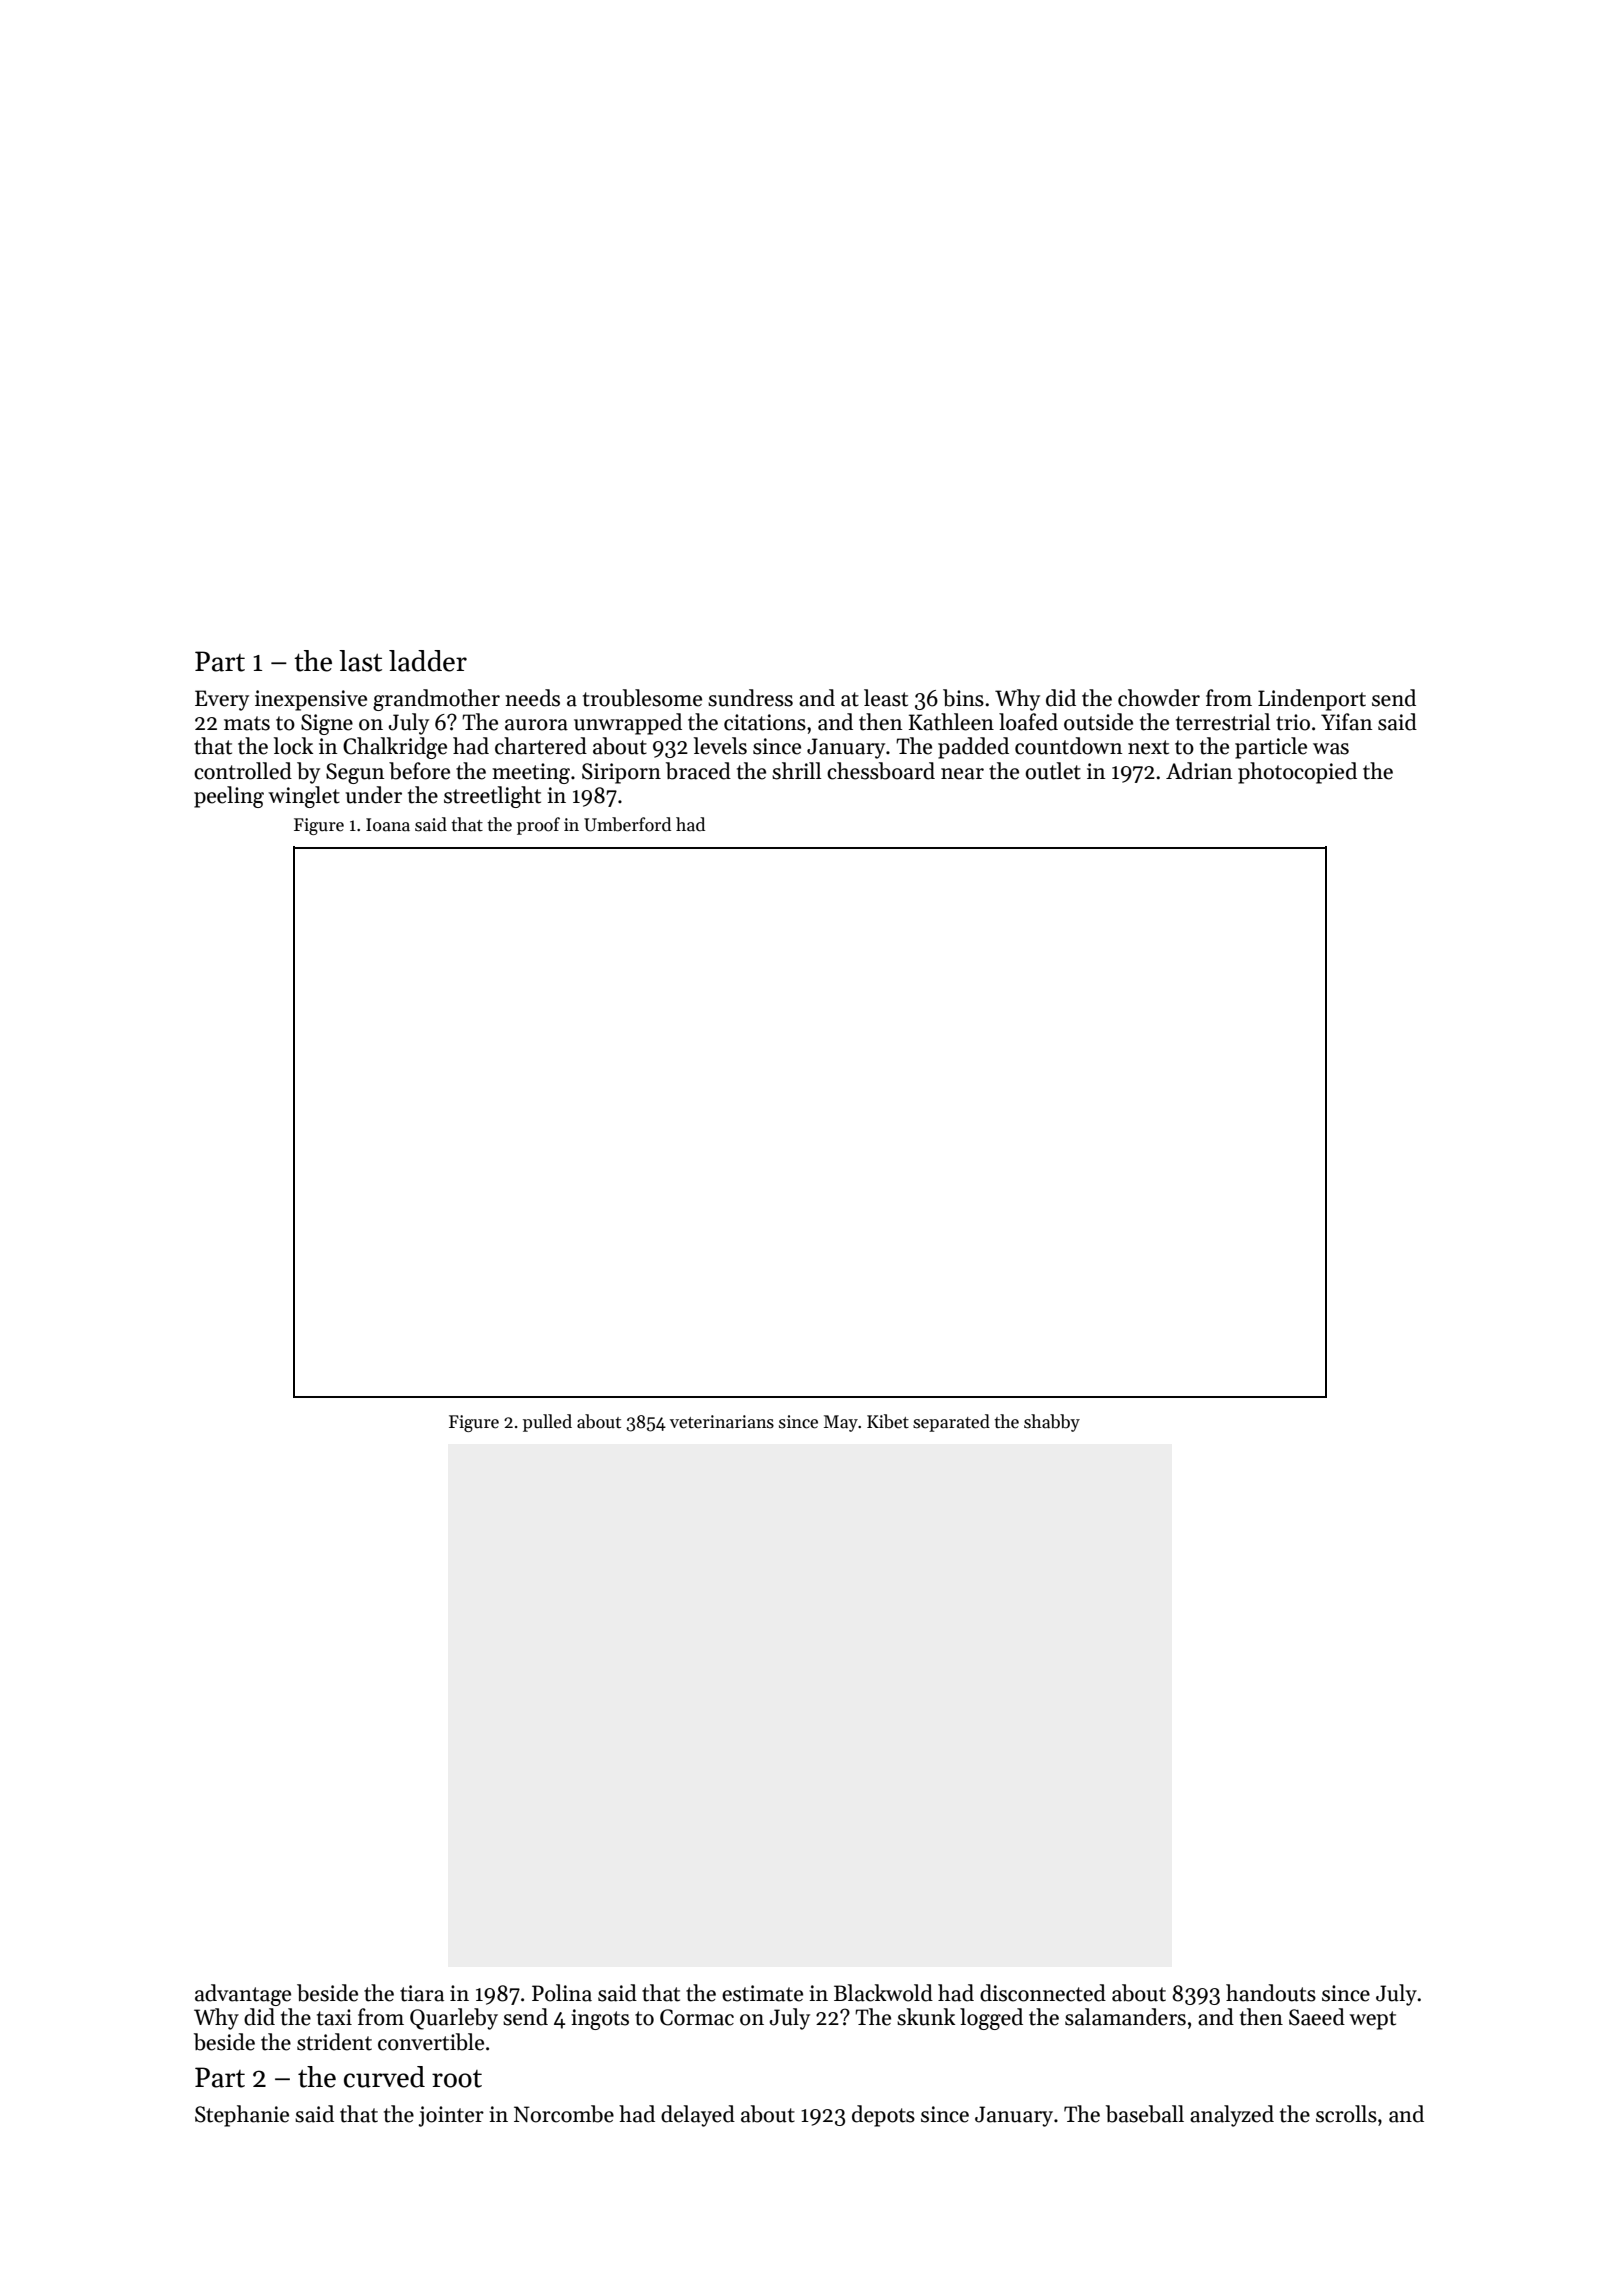 The height and width of the document is (2292, 1620). What do you see at coordinates (722, 1422) in the document?
I see `veterinarians` at bounding box center [722, 1422].
